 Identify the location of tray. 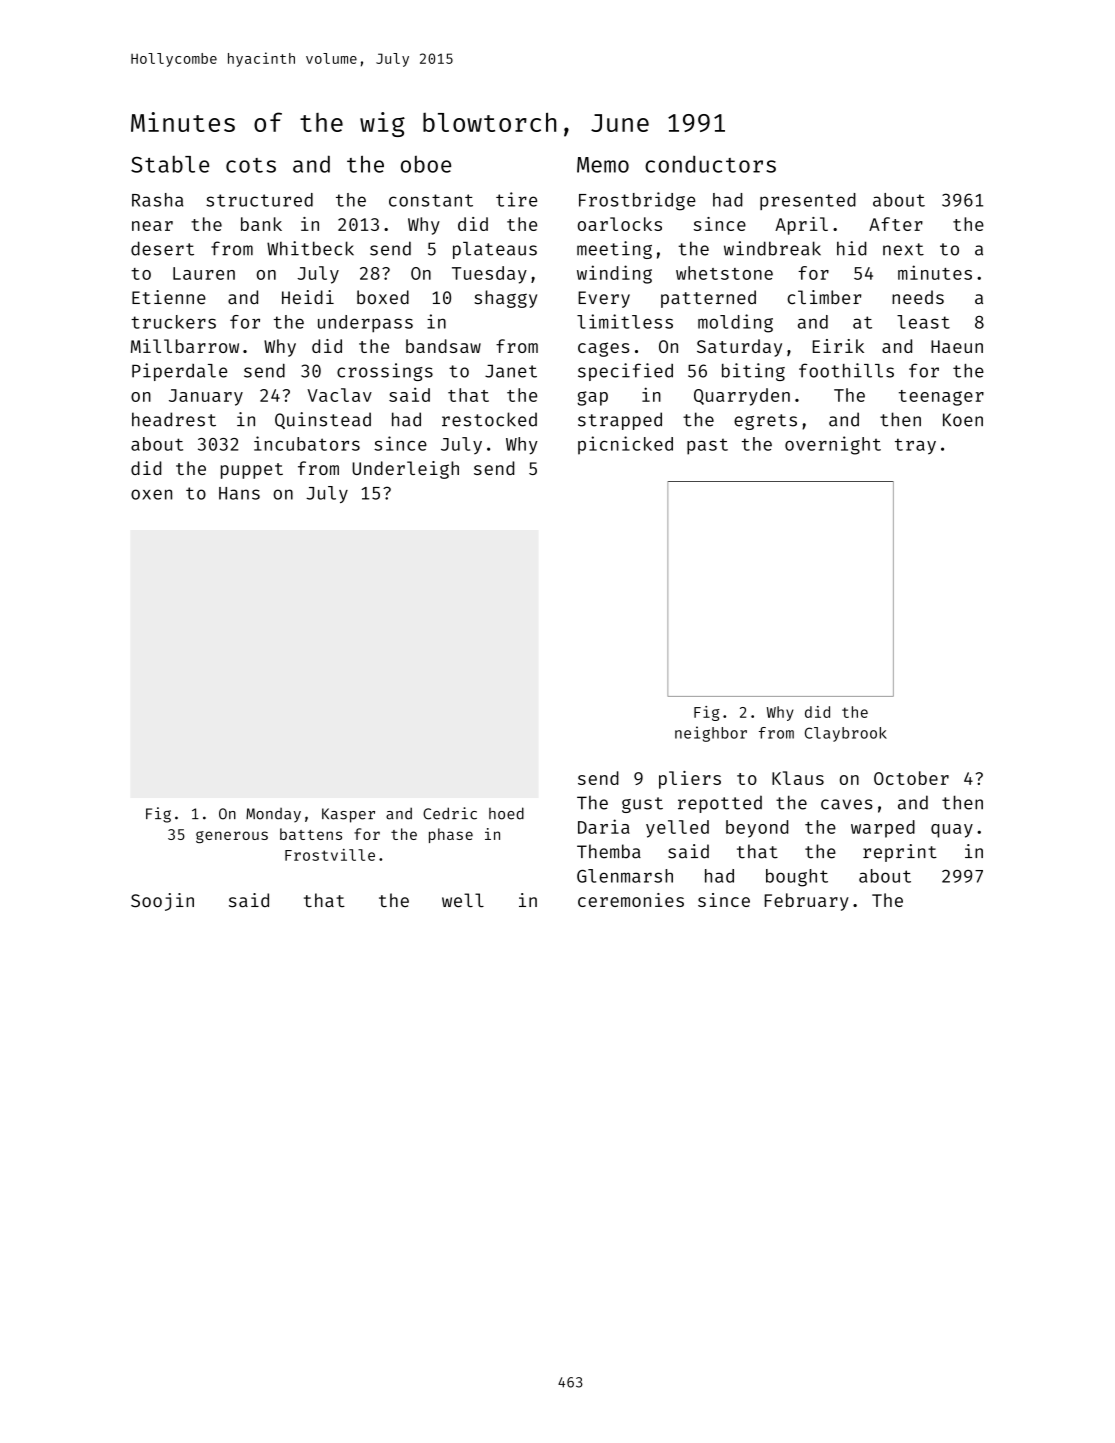
(915, 447).
